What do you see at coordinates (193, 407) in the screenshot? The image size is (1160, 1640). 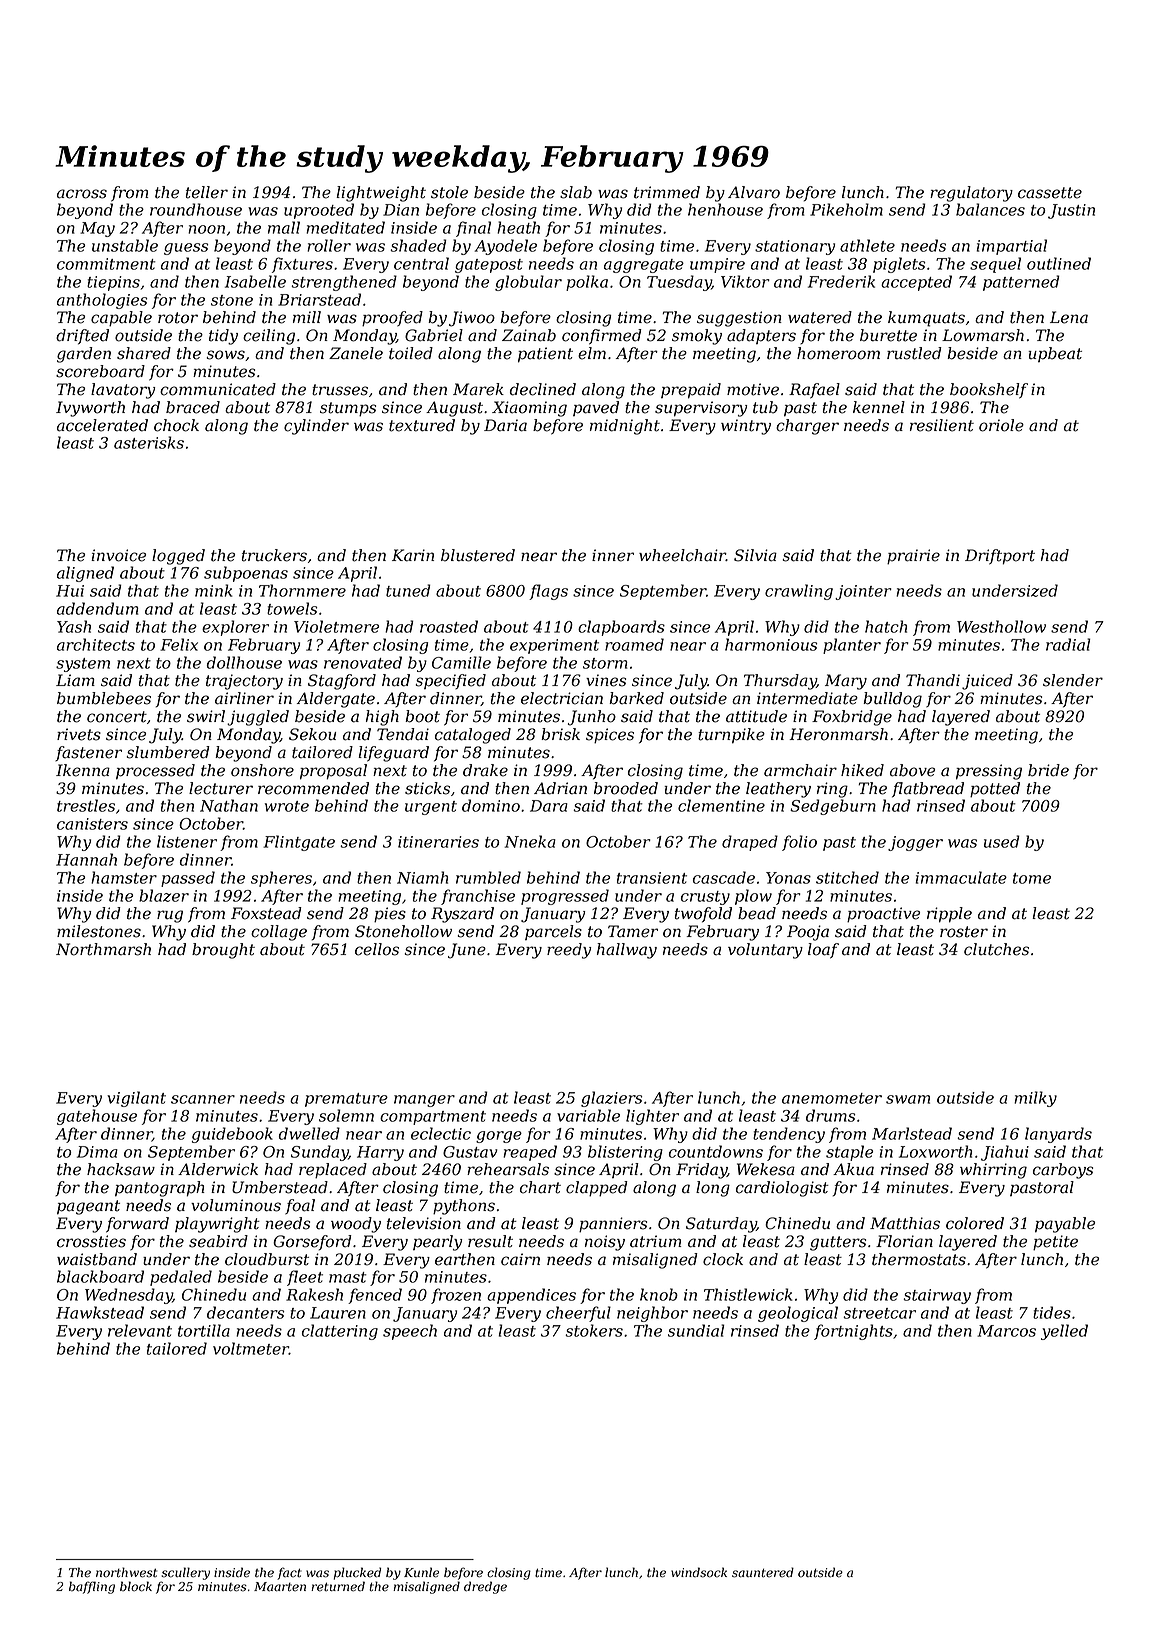 I see `braced` at bounding box center [193, 407].
